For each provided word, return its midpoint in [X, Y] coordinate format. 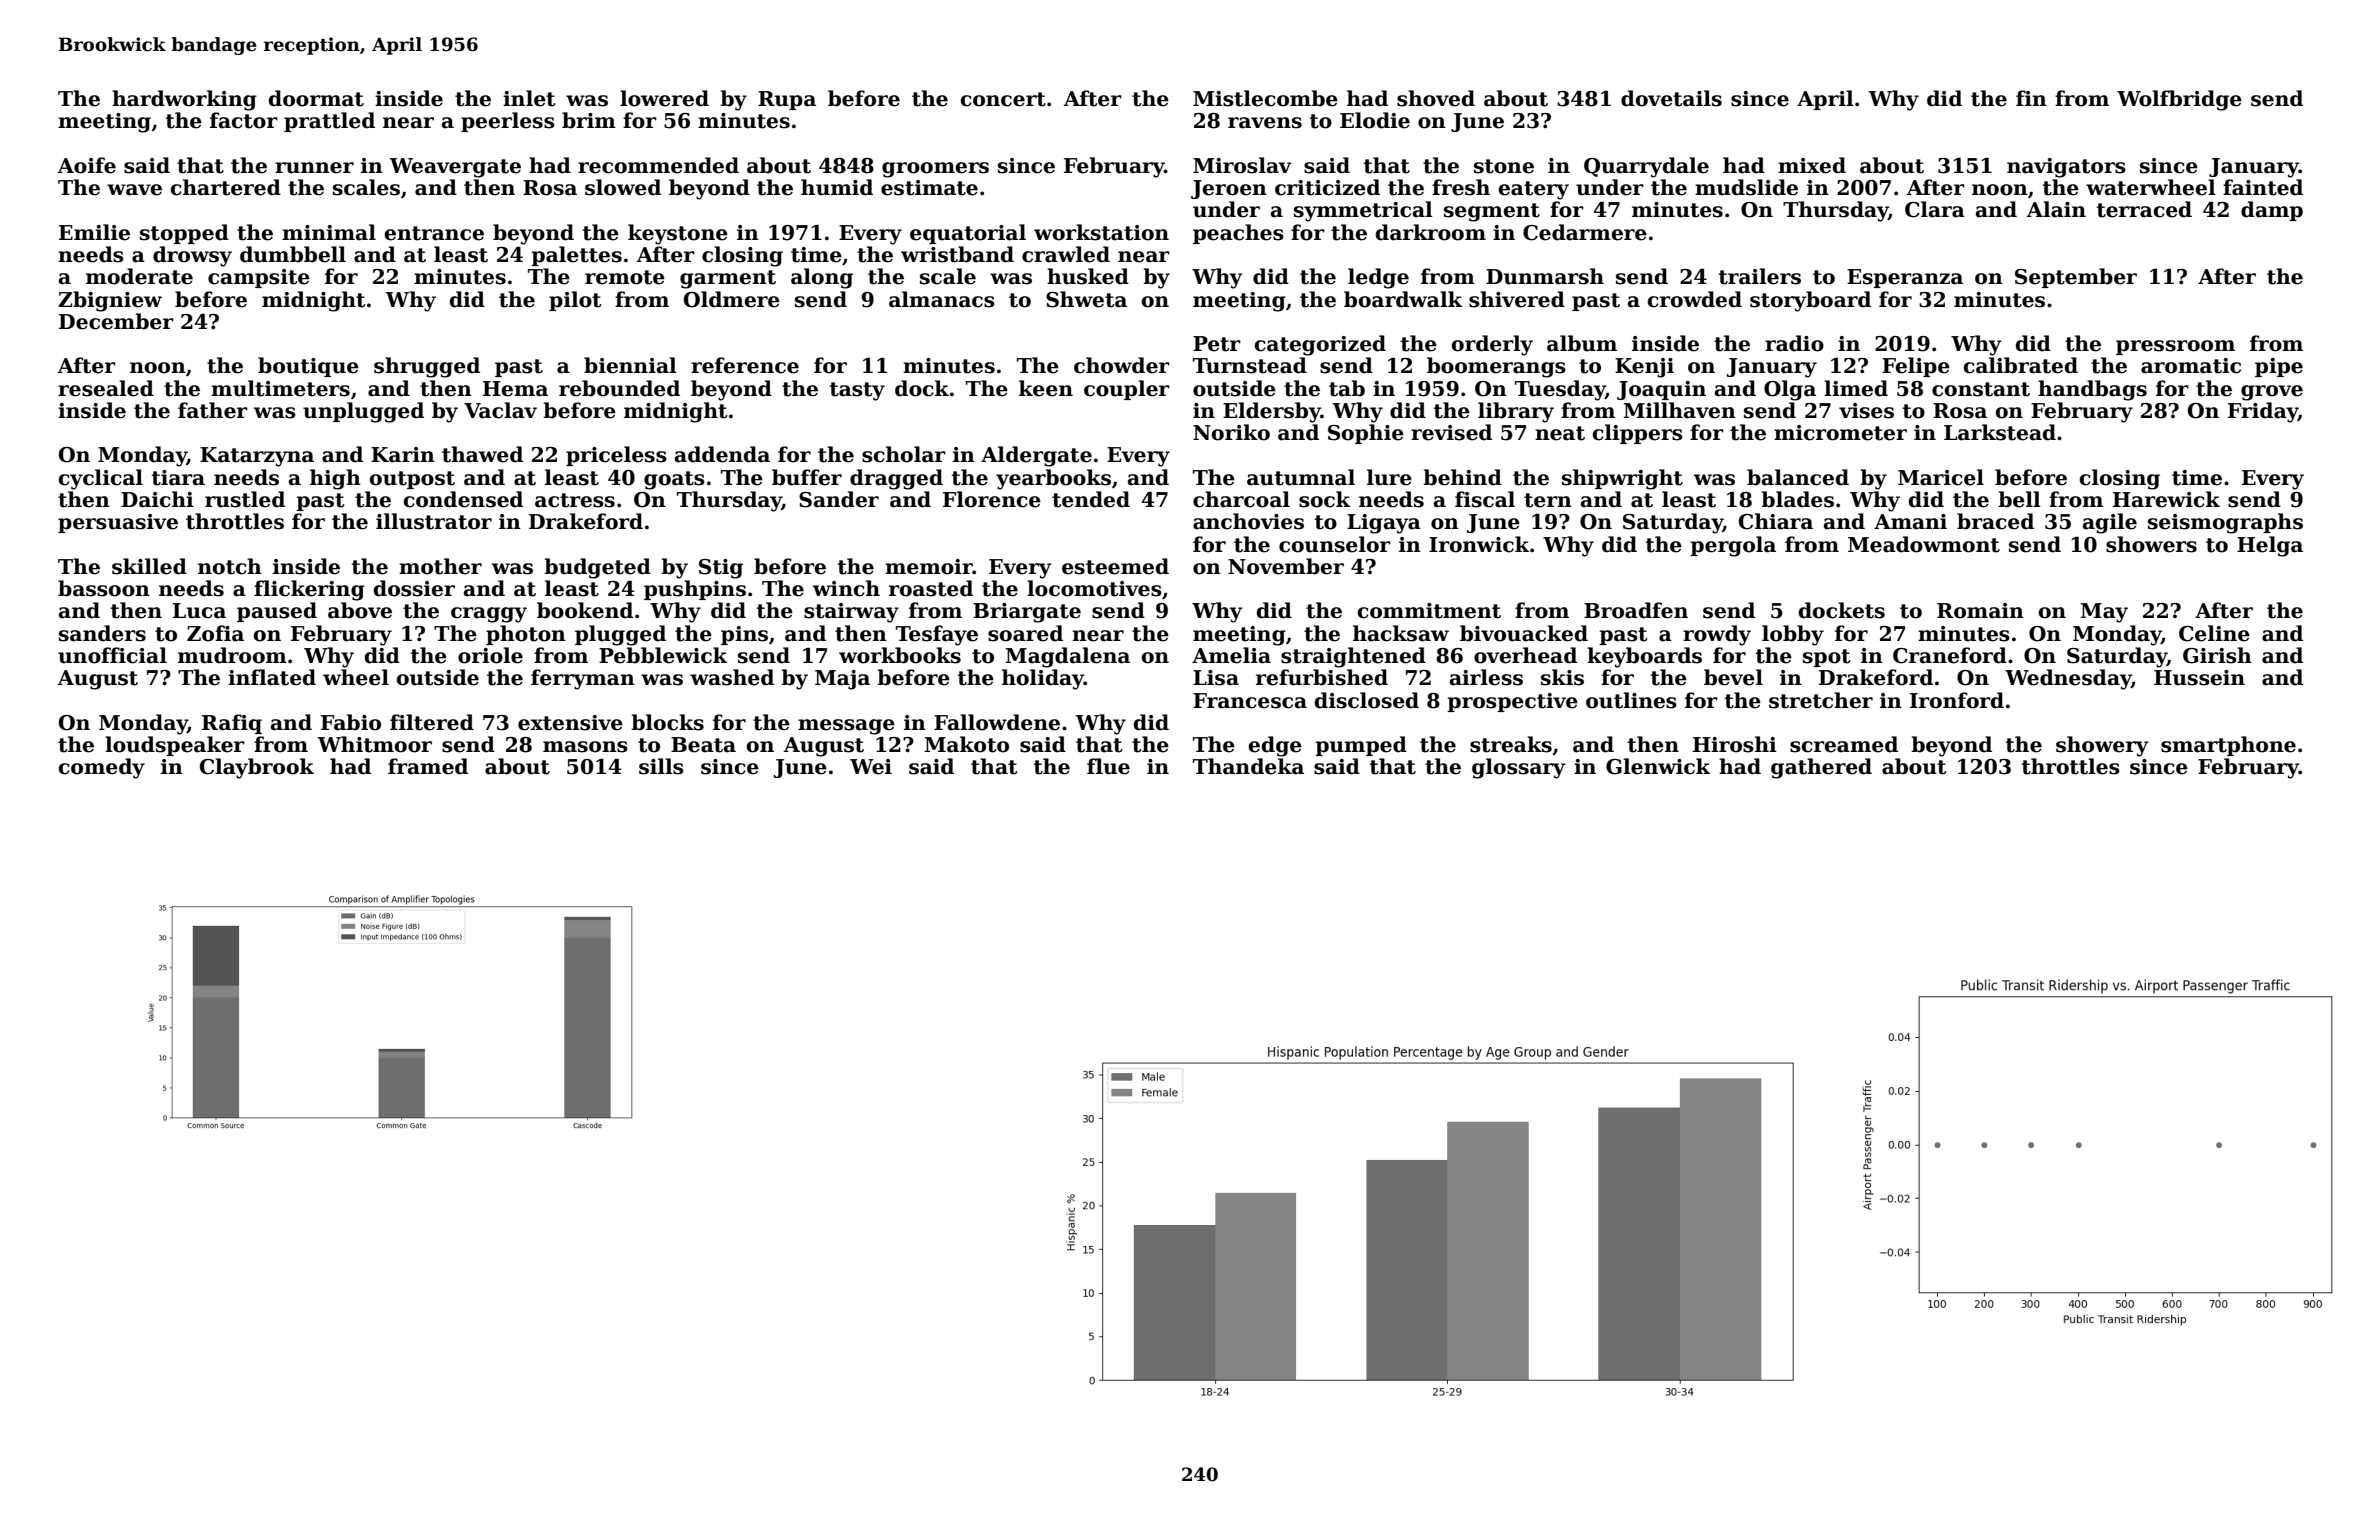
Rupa [787, 100]
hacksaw [1401, 633]
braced [1995, 521]
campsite [259, 278]
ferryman [583, 679]
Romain [1980, 611]
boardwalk [1403, 299]
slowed [623, 187]
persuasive [118, 523]
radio [1794, 343]
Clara [1935, 209]
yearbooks [1053, 479]
